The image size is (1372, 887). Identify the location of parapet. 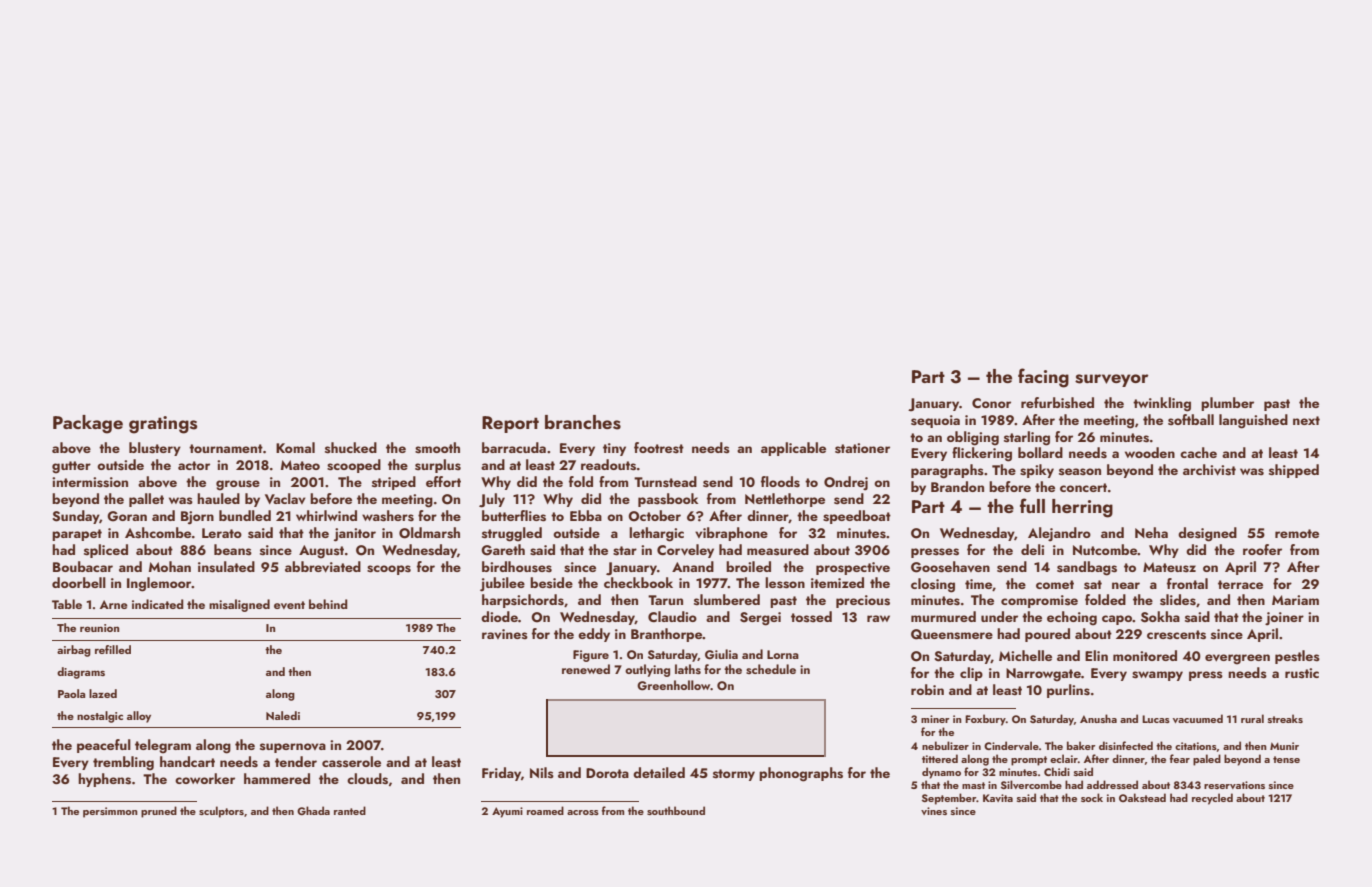
(77, 535).
